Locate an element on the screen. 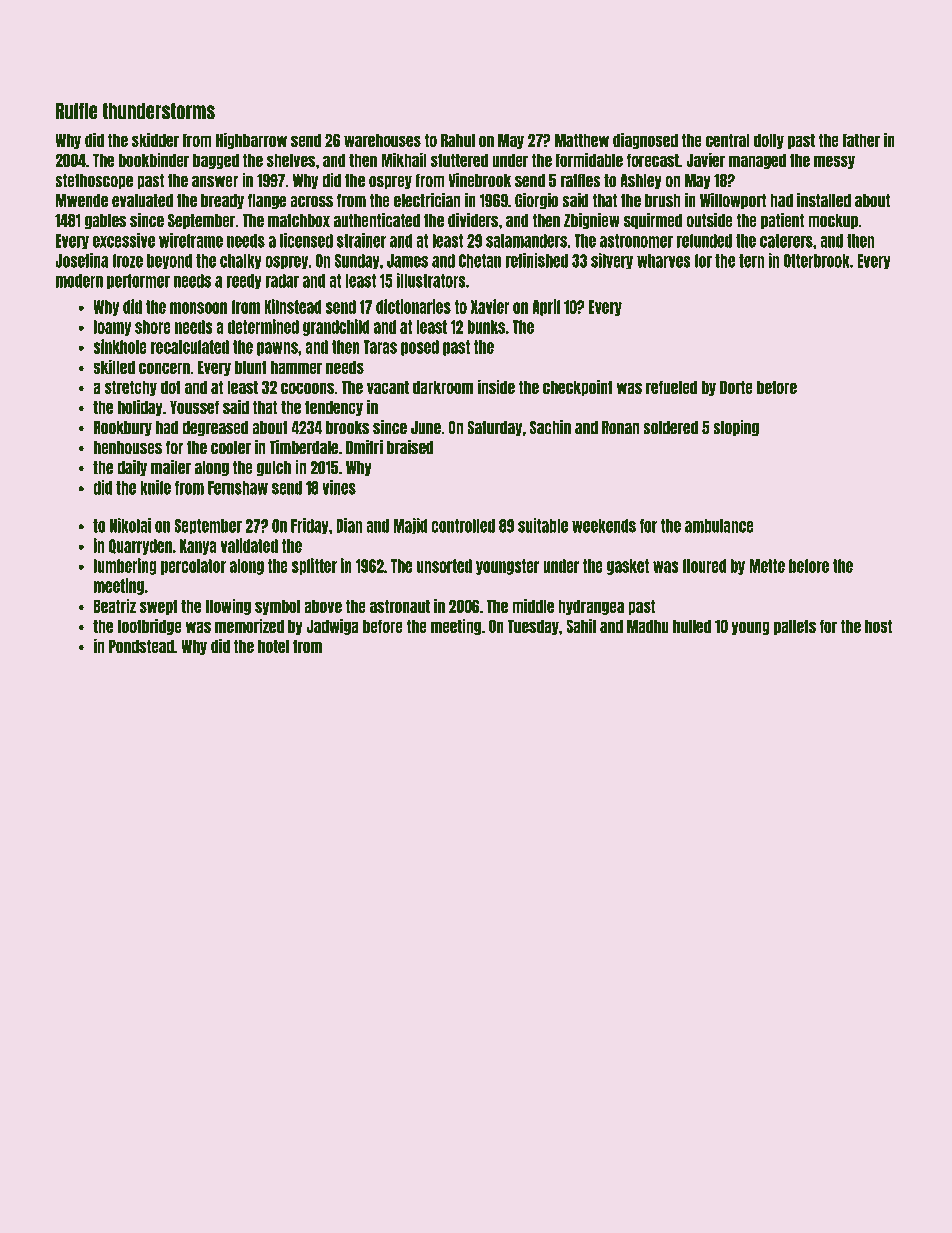 The width and height of the screenshot is (952, 1233). braised is located at coordinates (410, 447).
